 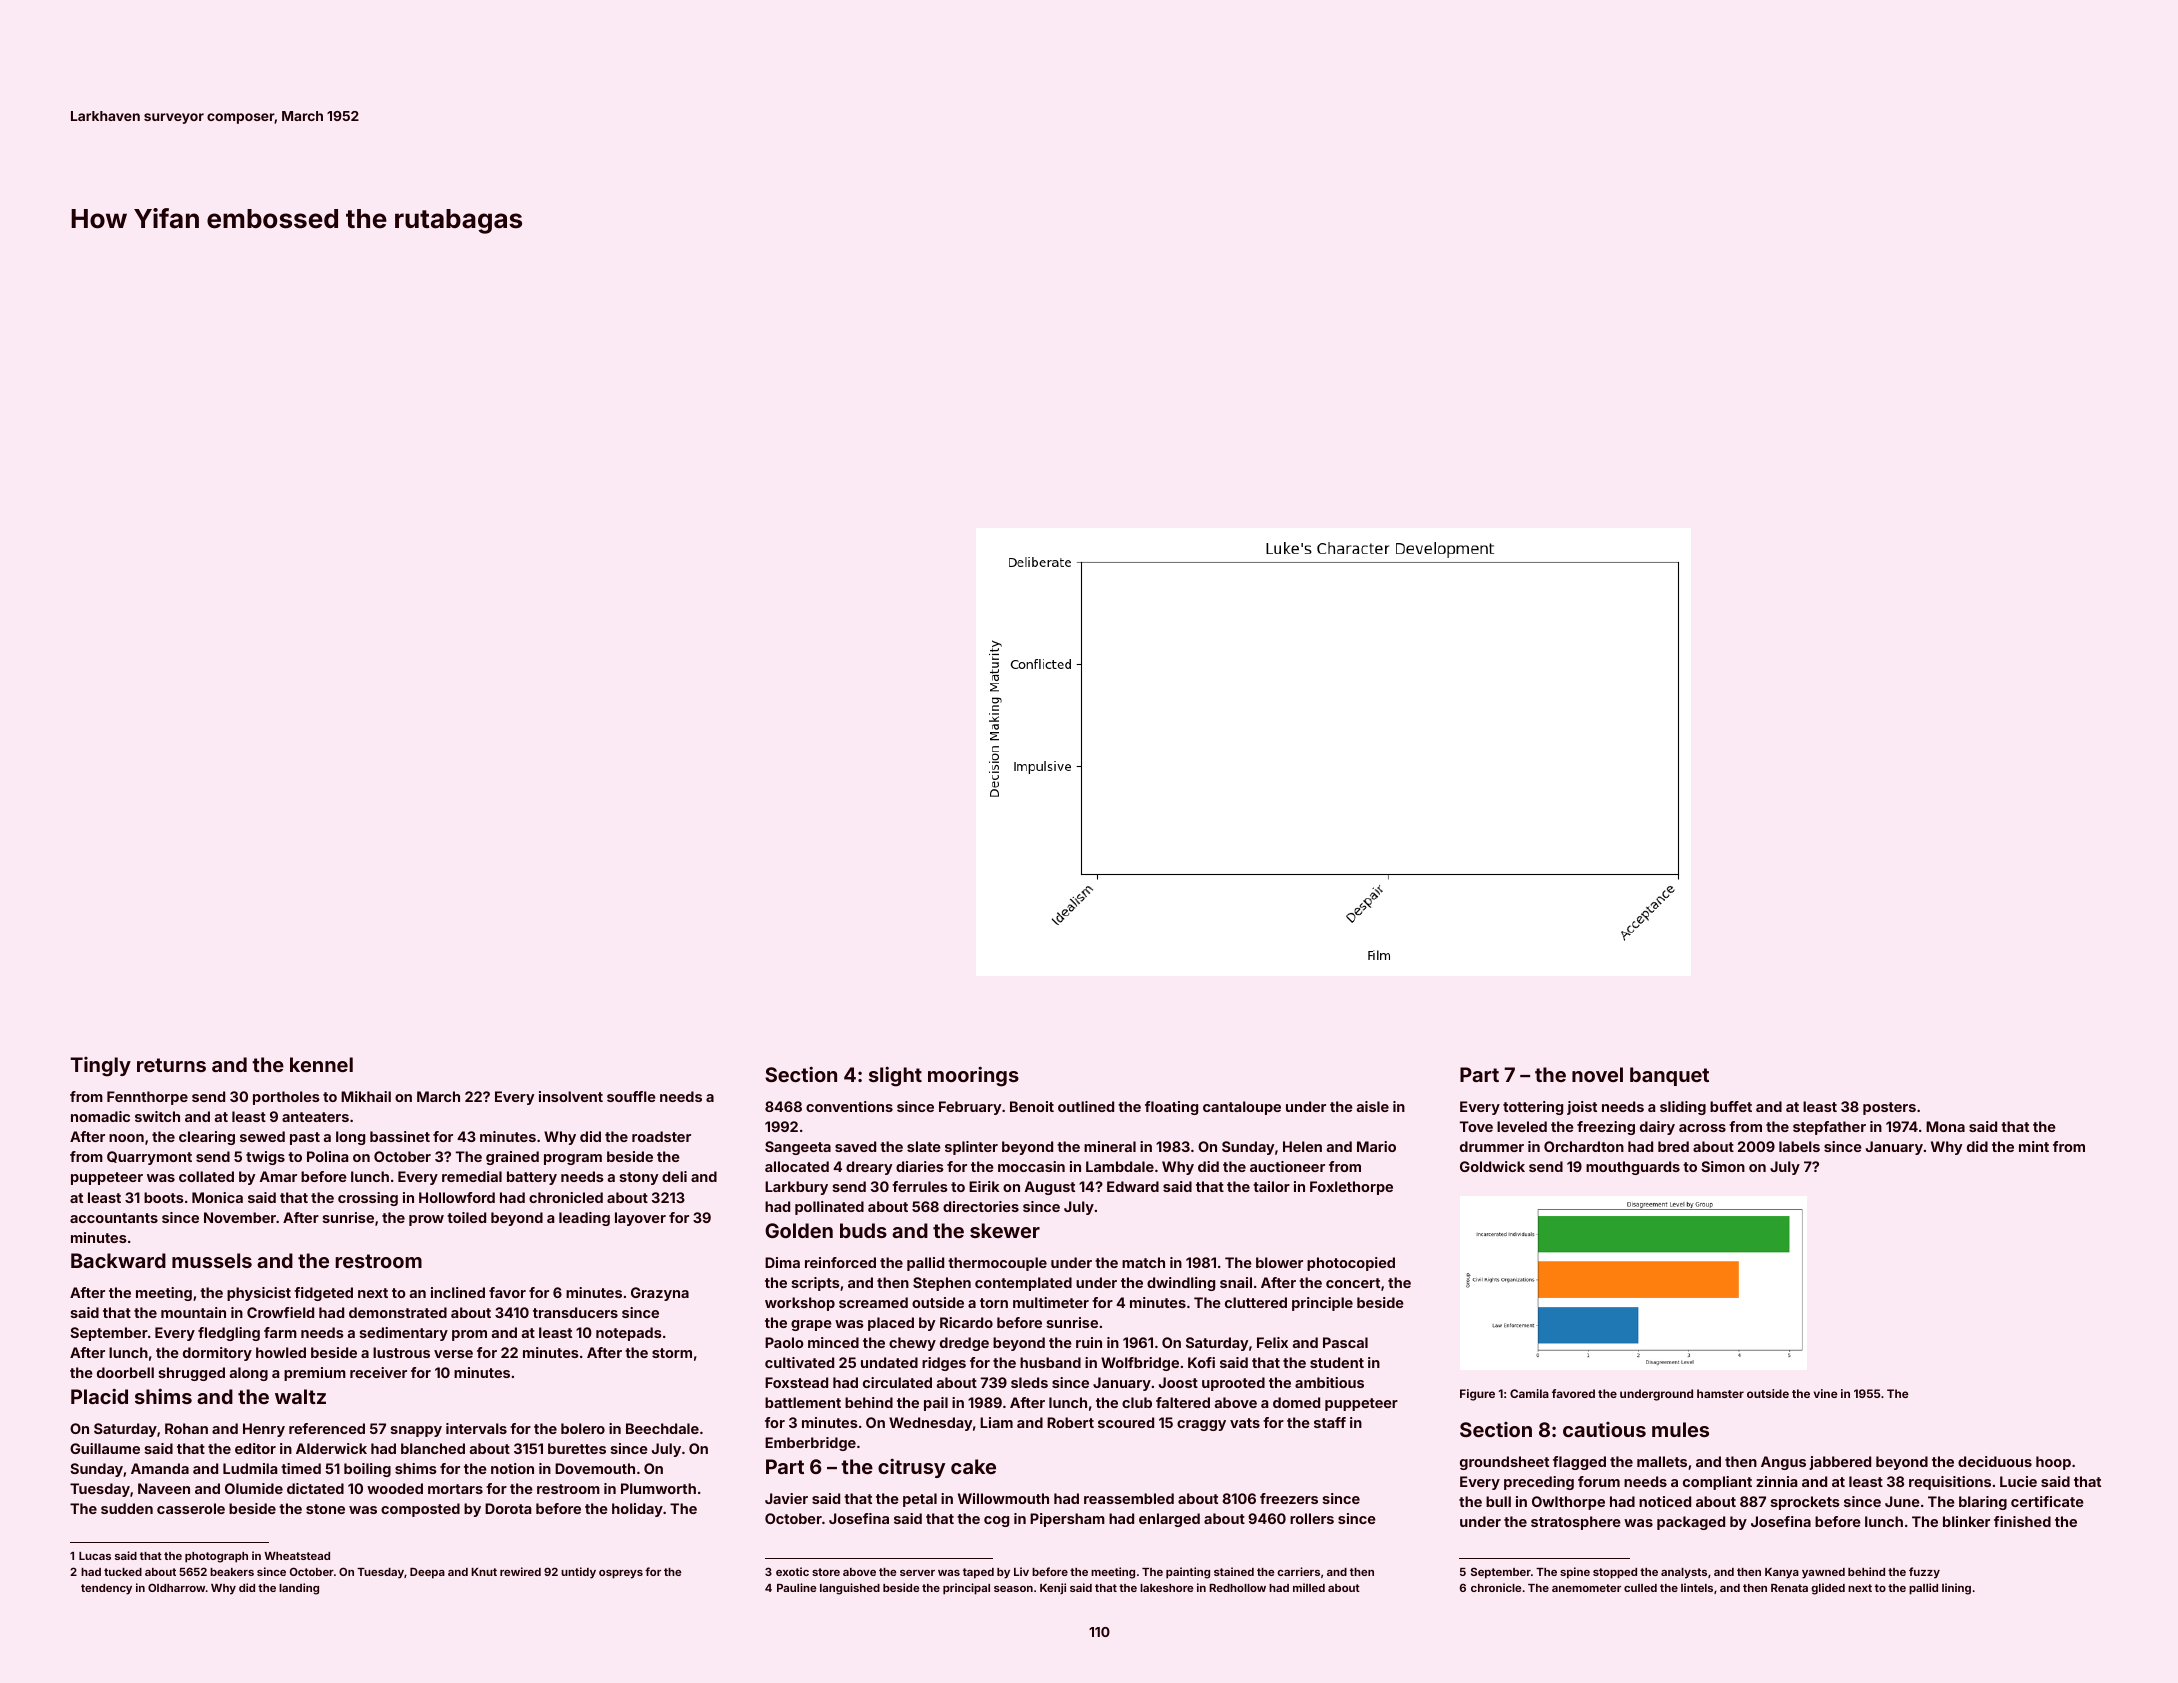 What do you see at coordinates (621, 1574) in the screenshot?
I see `ospreys` at bounding box center [621, 1574].
